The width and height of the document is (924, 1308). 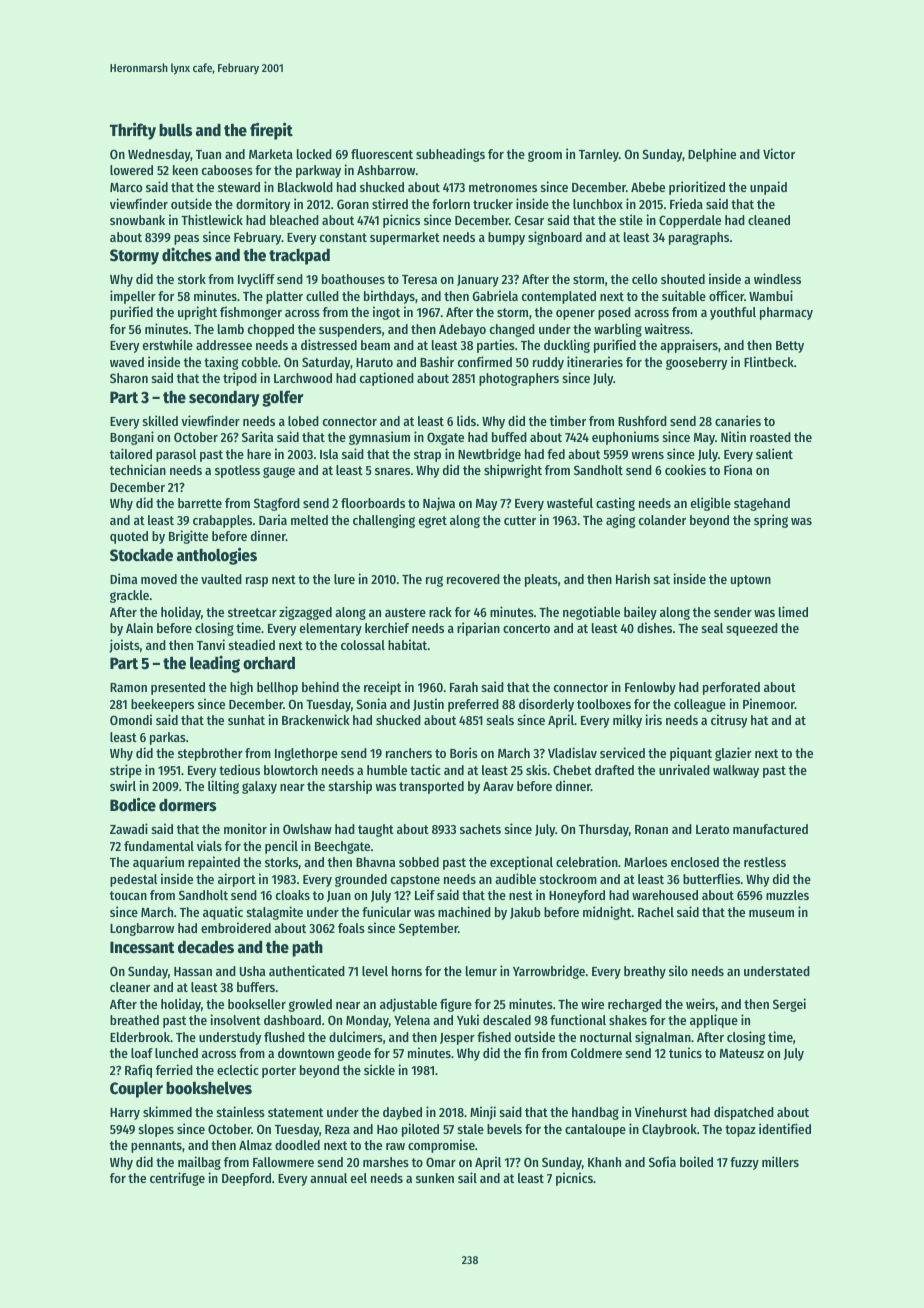 I want to click on Alain, so click(x=139, y=627).
